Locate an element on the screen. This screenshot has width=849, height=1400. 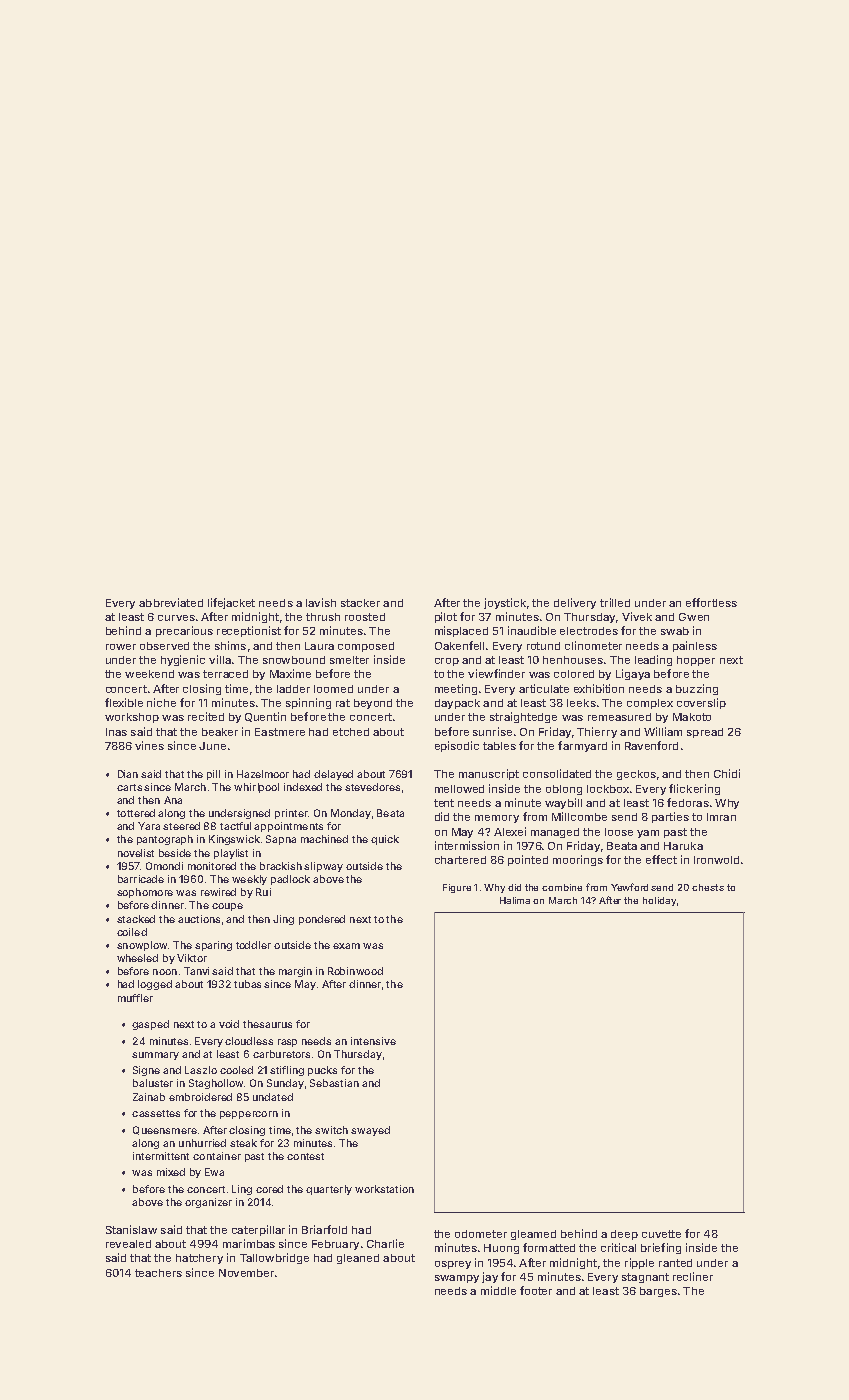
abbreviated is located at coordinates (171, 602).
